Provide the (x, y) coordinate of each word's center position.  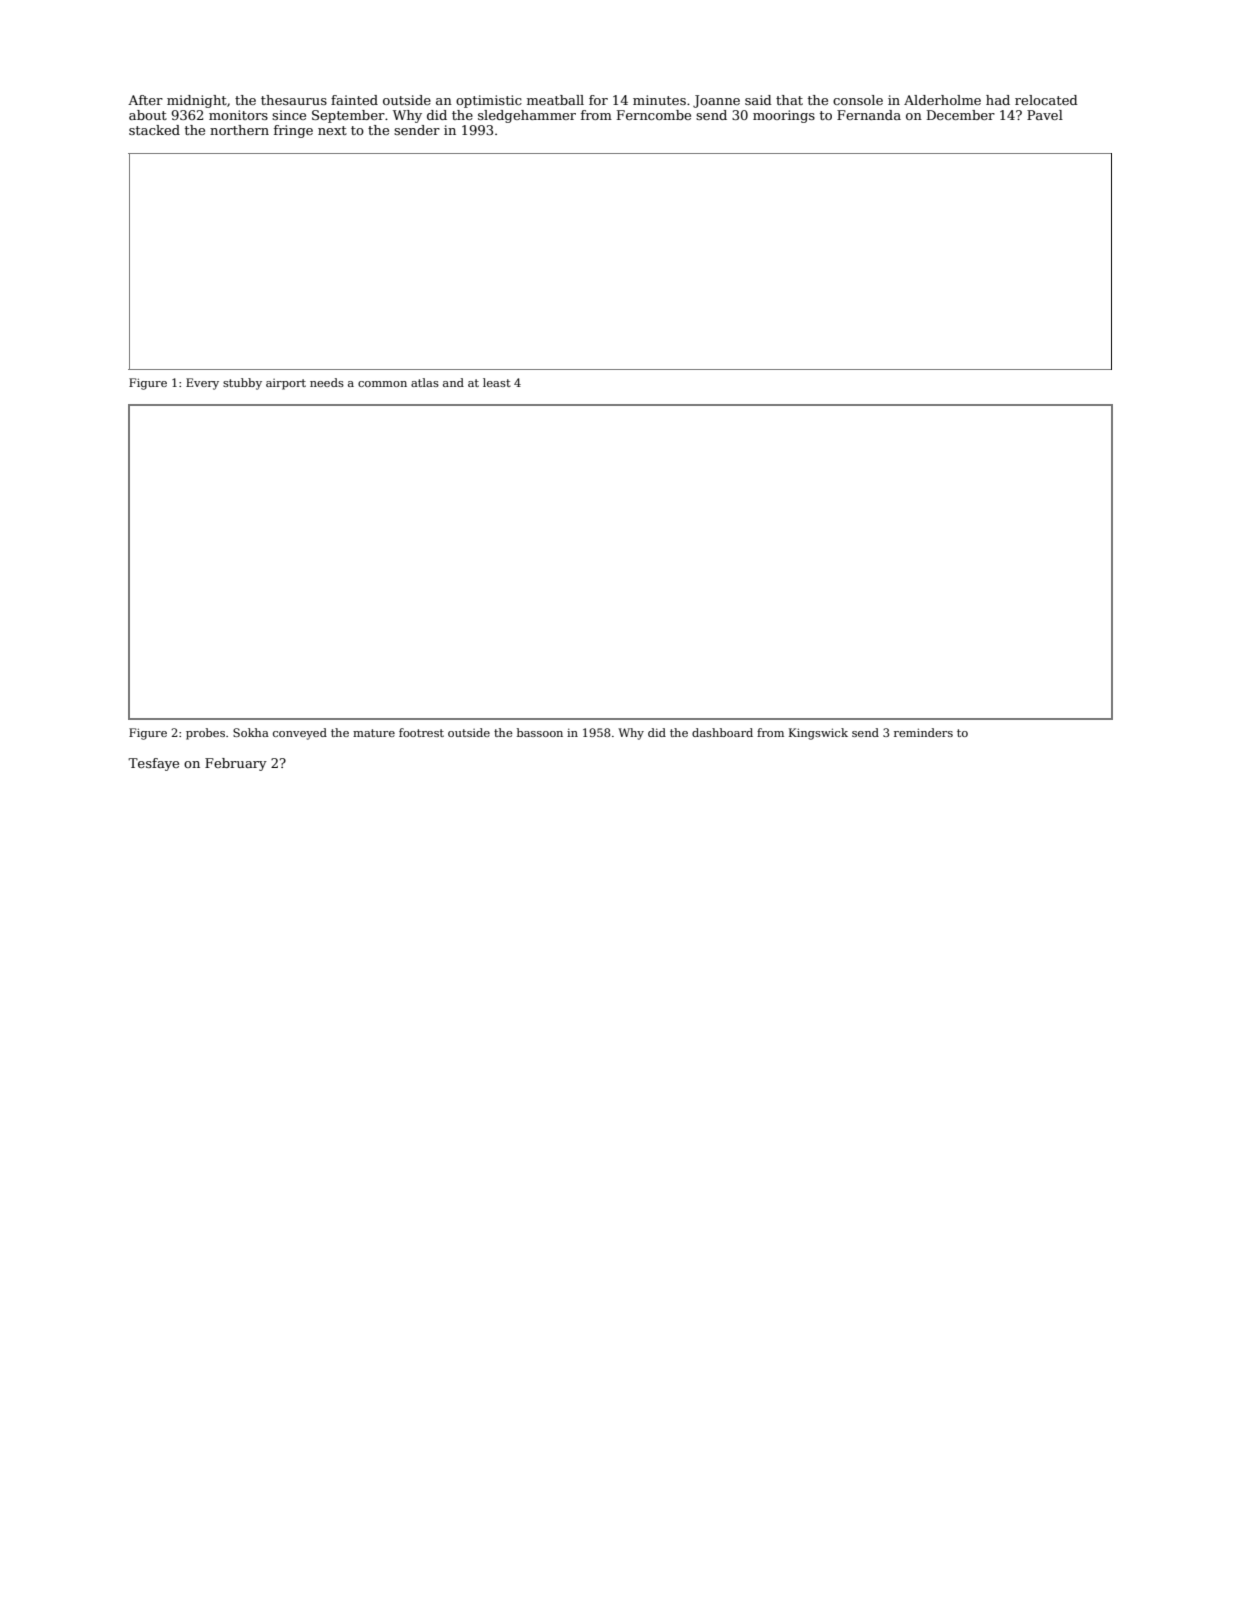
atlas (425, 382)
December (961, 115)
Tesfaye (153, 764)
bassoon (540, 732)
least (497, 382)
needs (327, 382)
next (332, 130)
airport (286, 384)
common (382, 384)
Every (202, 384)
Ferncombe (654, 115)
